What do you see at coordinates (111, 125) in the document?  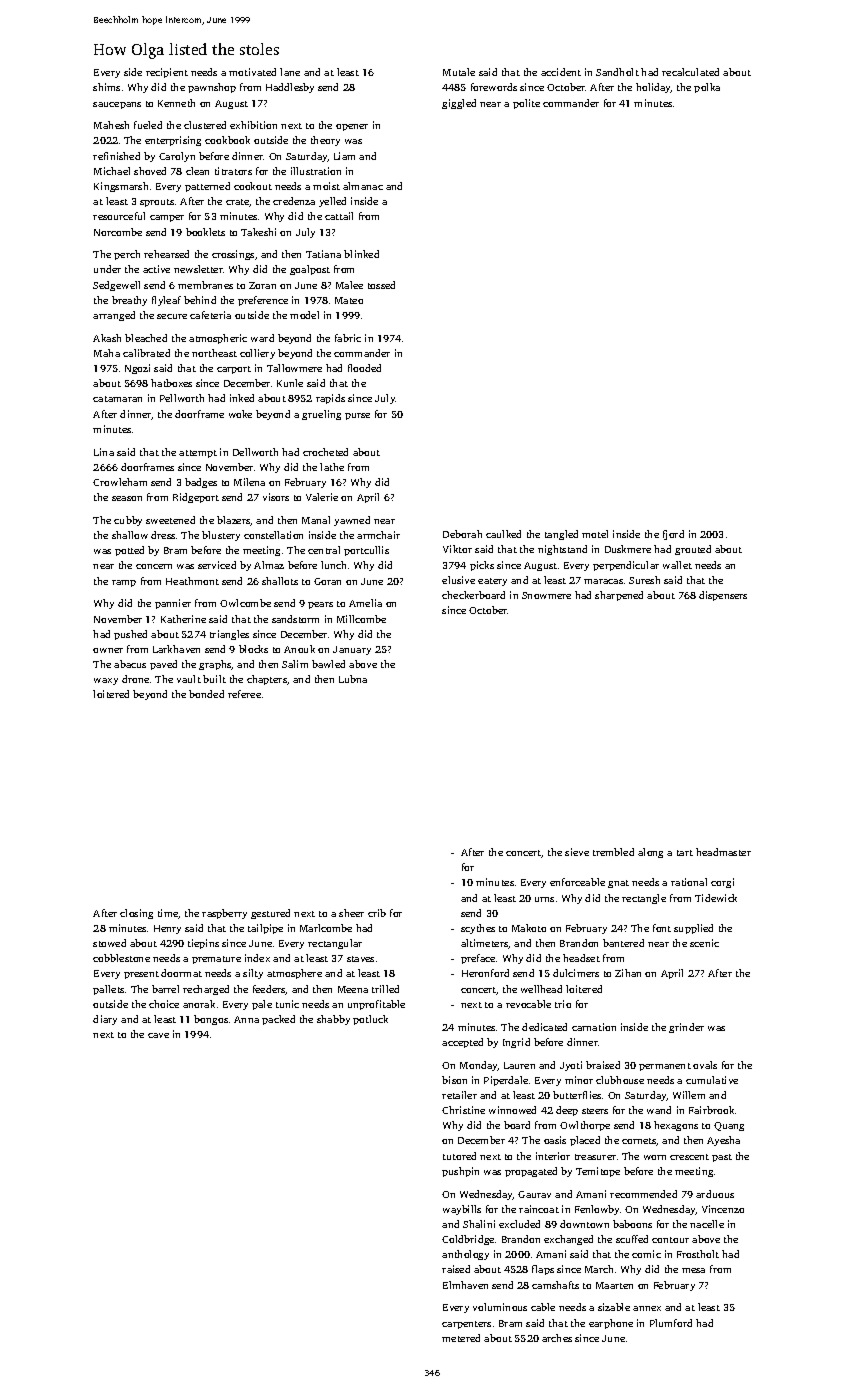 I see `Mahesh` at bounding box center [111, 125].
